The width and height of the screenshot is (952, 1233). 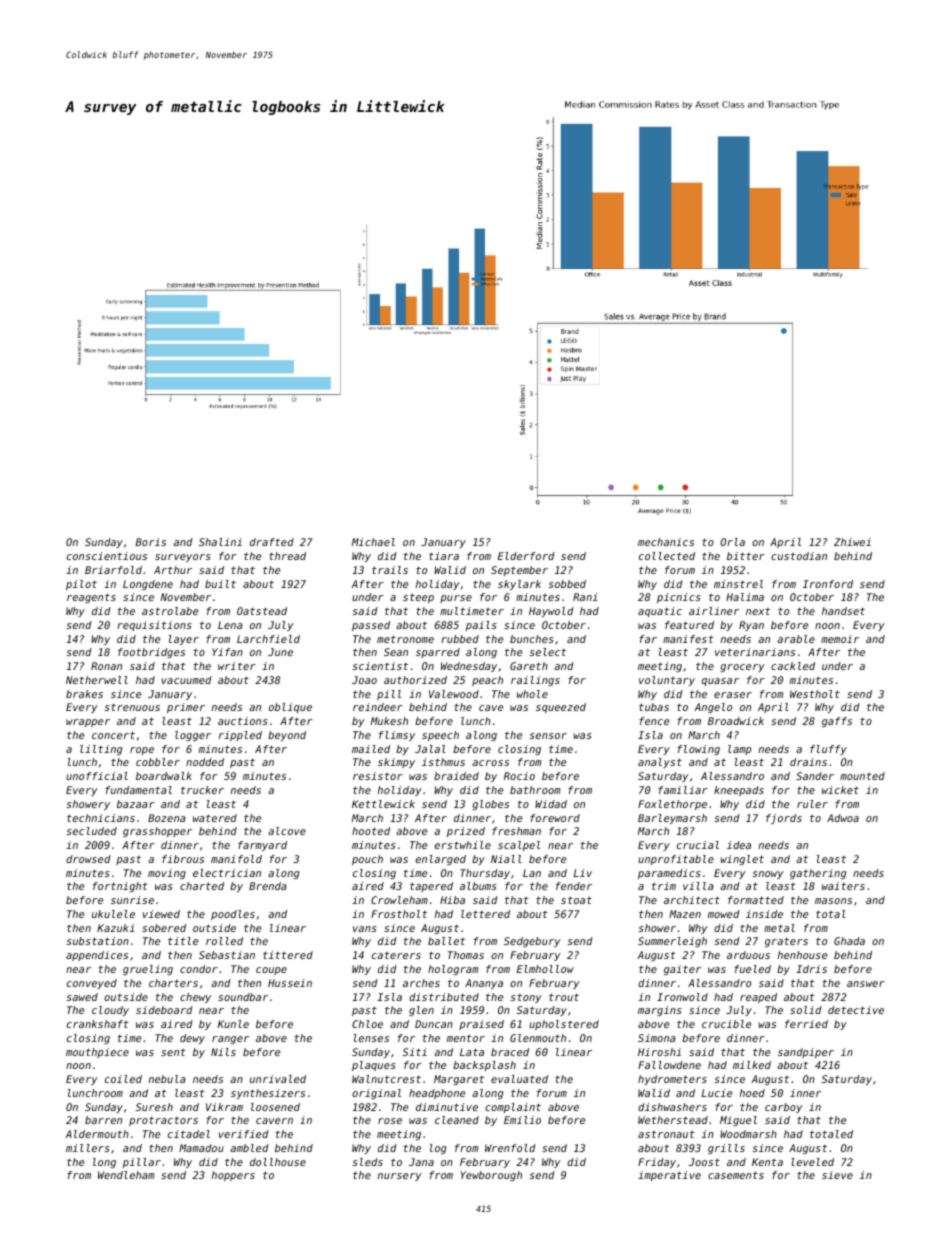 I want to click on watered, so click(x=215, y=818).
